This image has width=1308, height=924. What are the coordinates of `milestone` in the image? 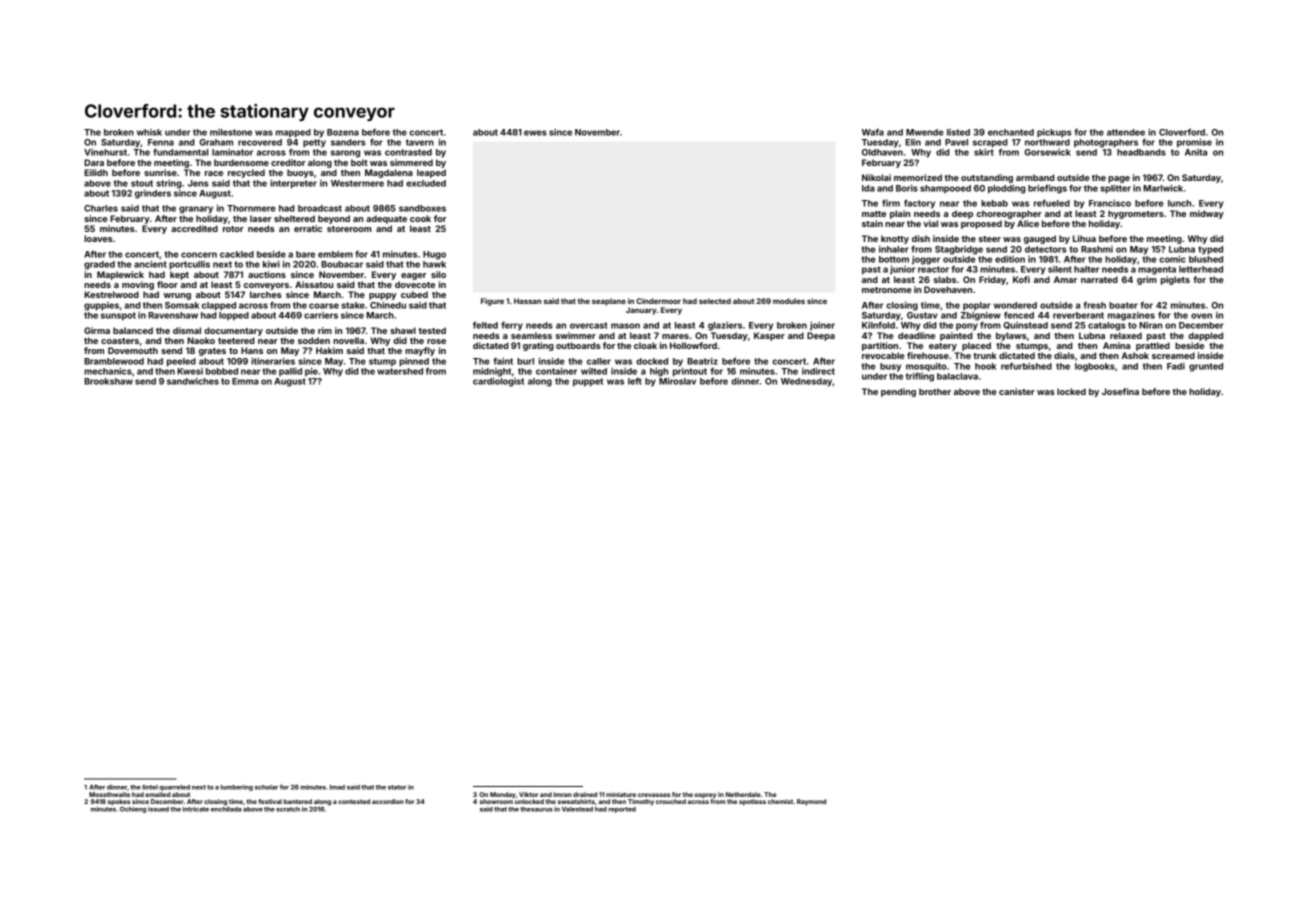 It's located at (231, 132).
